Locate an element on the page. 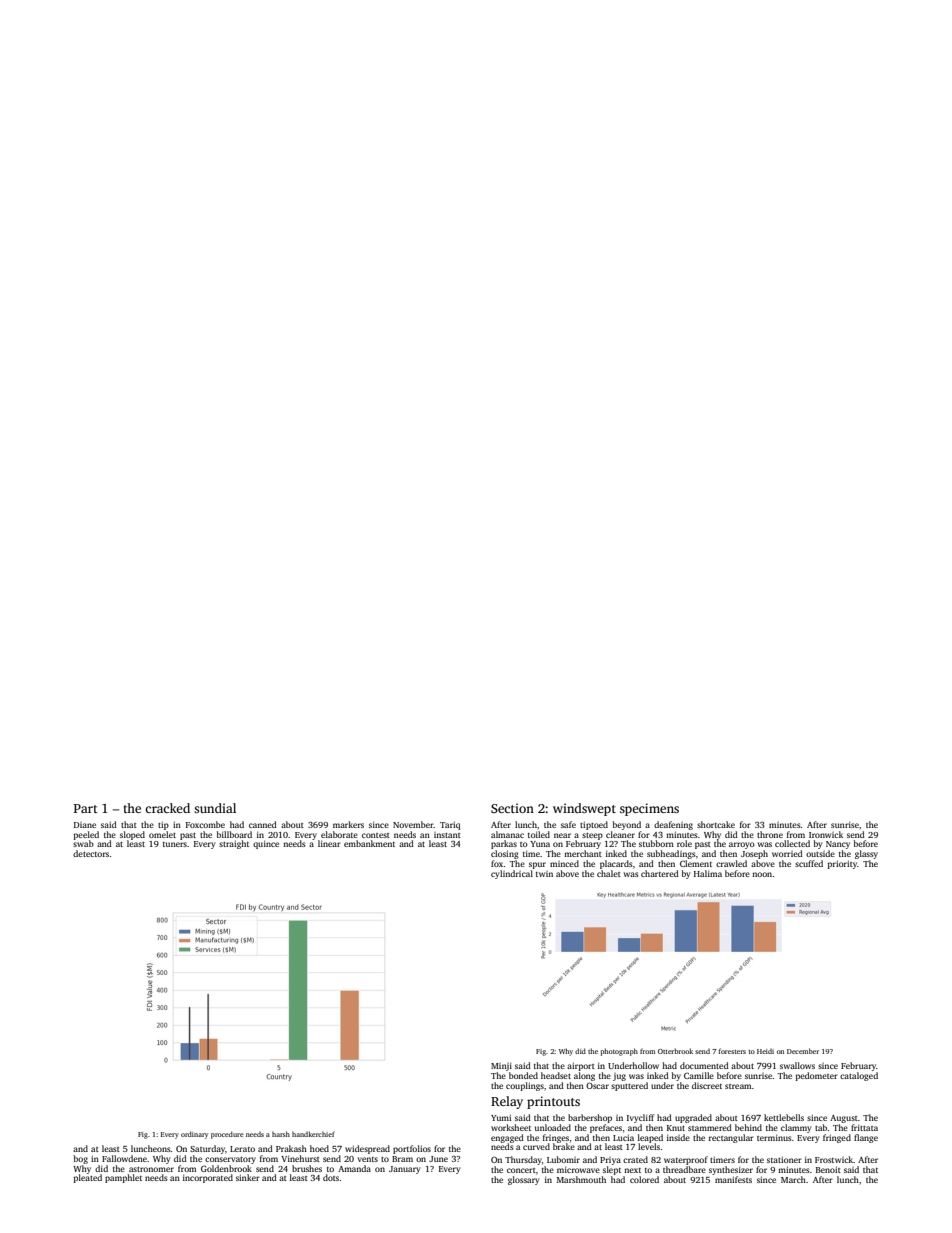 Image resolution: width=952 pixels, height=1233 pixels. bonded is located at coordinates (523, 1075).
